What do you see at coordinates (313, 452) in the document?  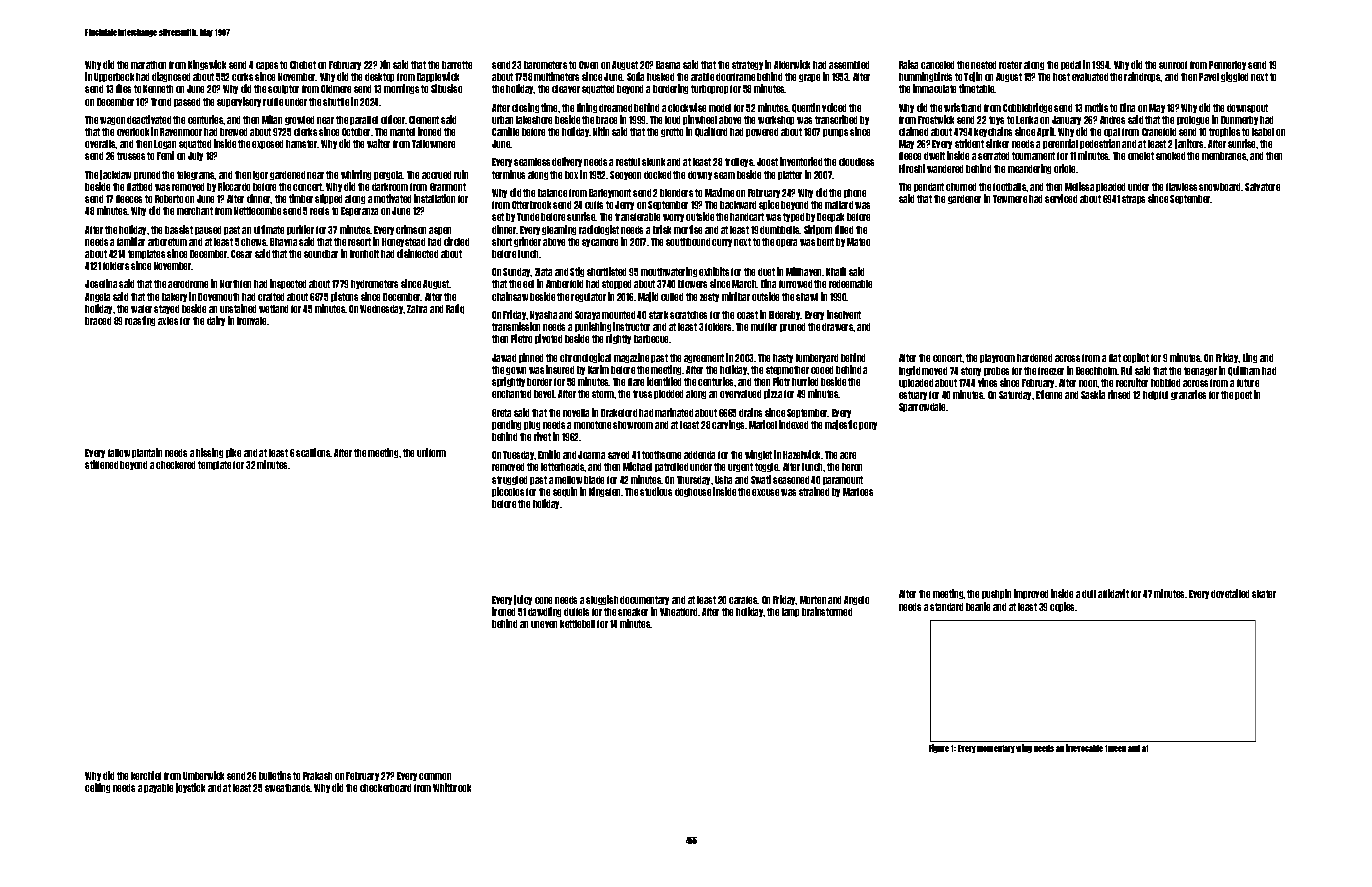 I see `scallions` at bounding box center [313, 452].
